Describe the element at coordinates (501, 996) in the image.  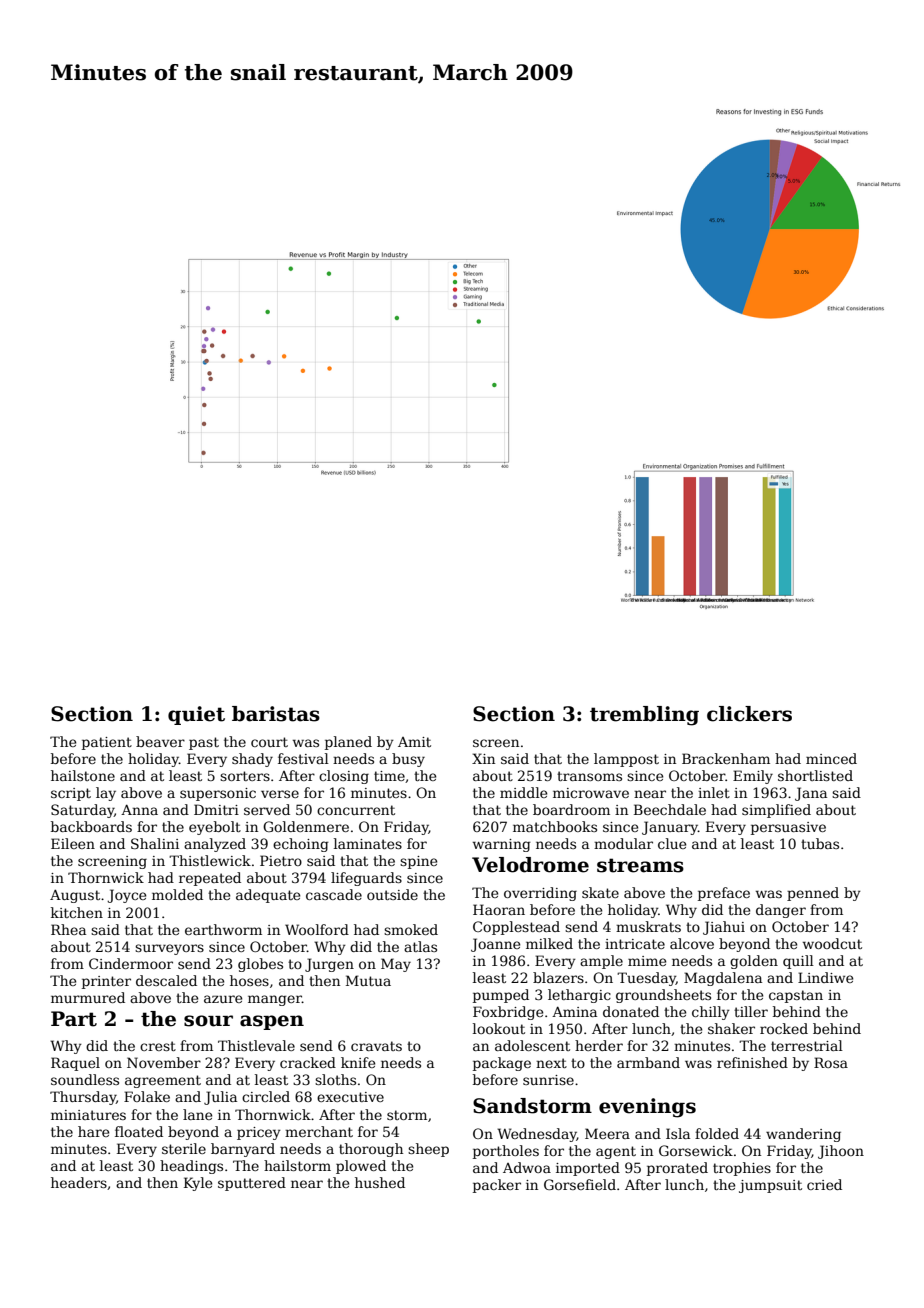
I see `pumped` at that location.
